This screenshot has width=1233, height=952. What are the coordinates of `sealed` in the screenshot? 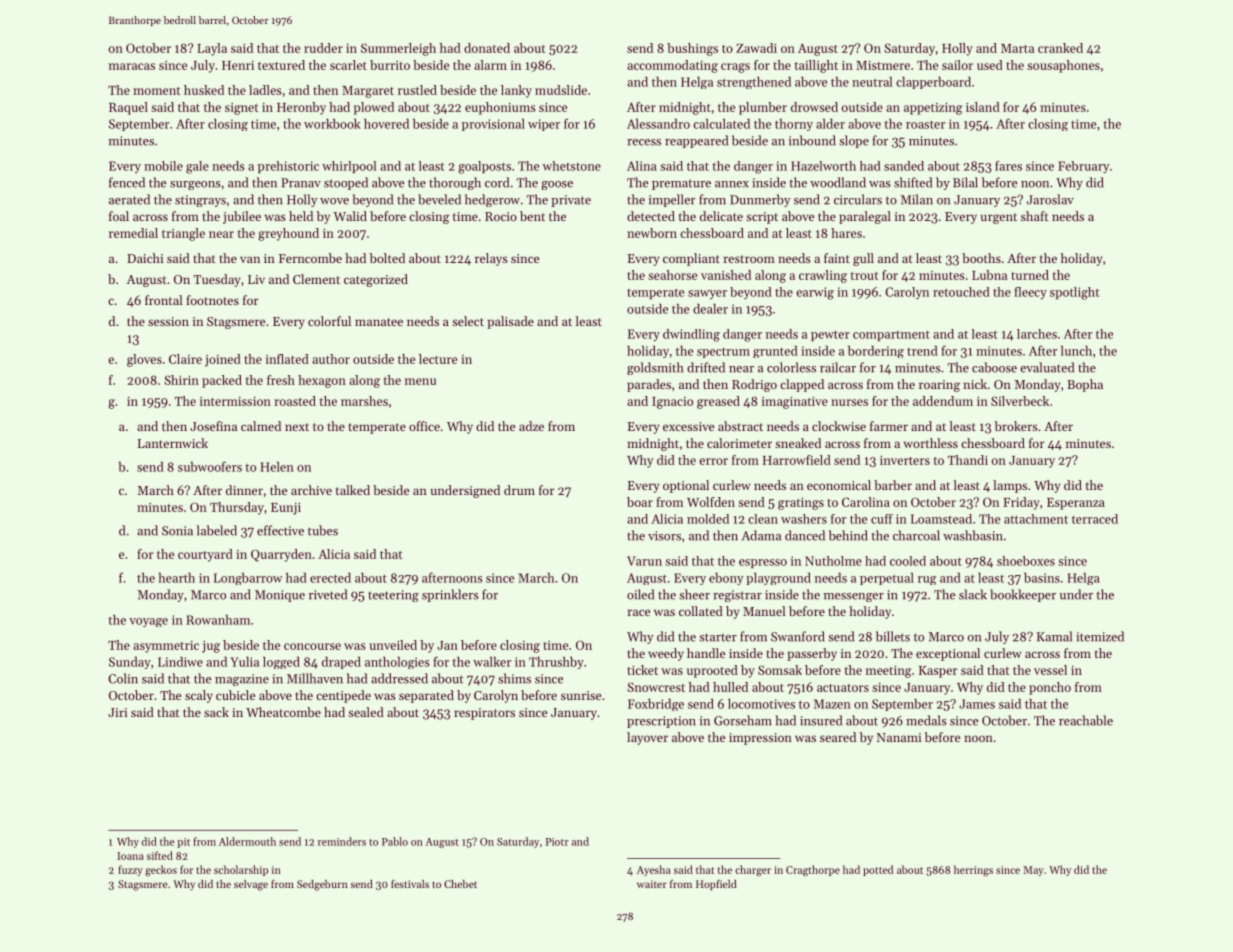 It's located at (366, 712).
